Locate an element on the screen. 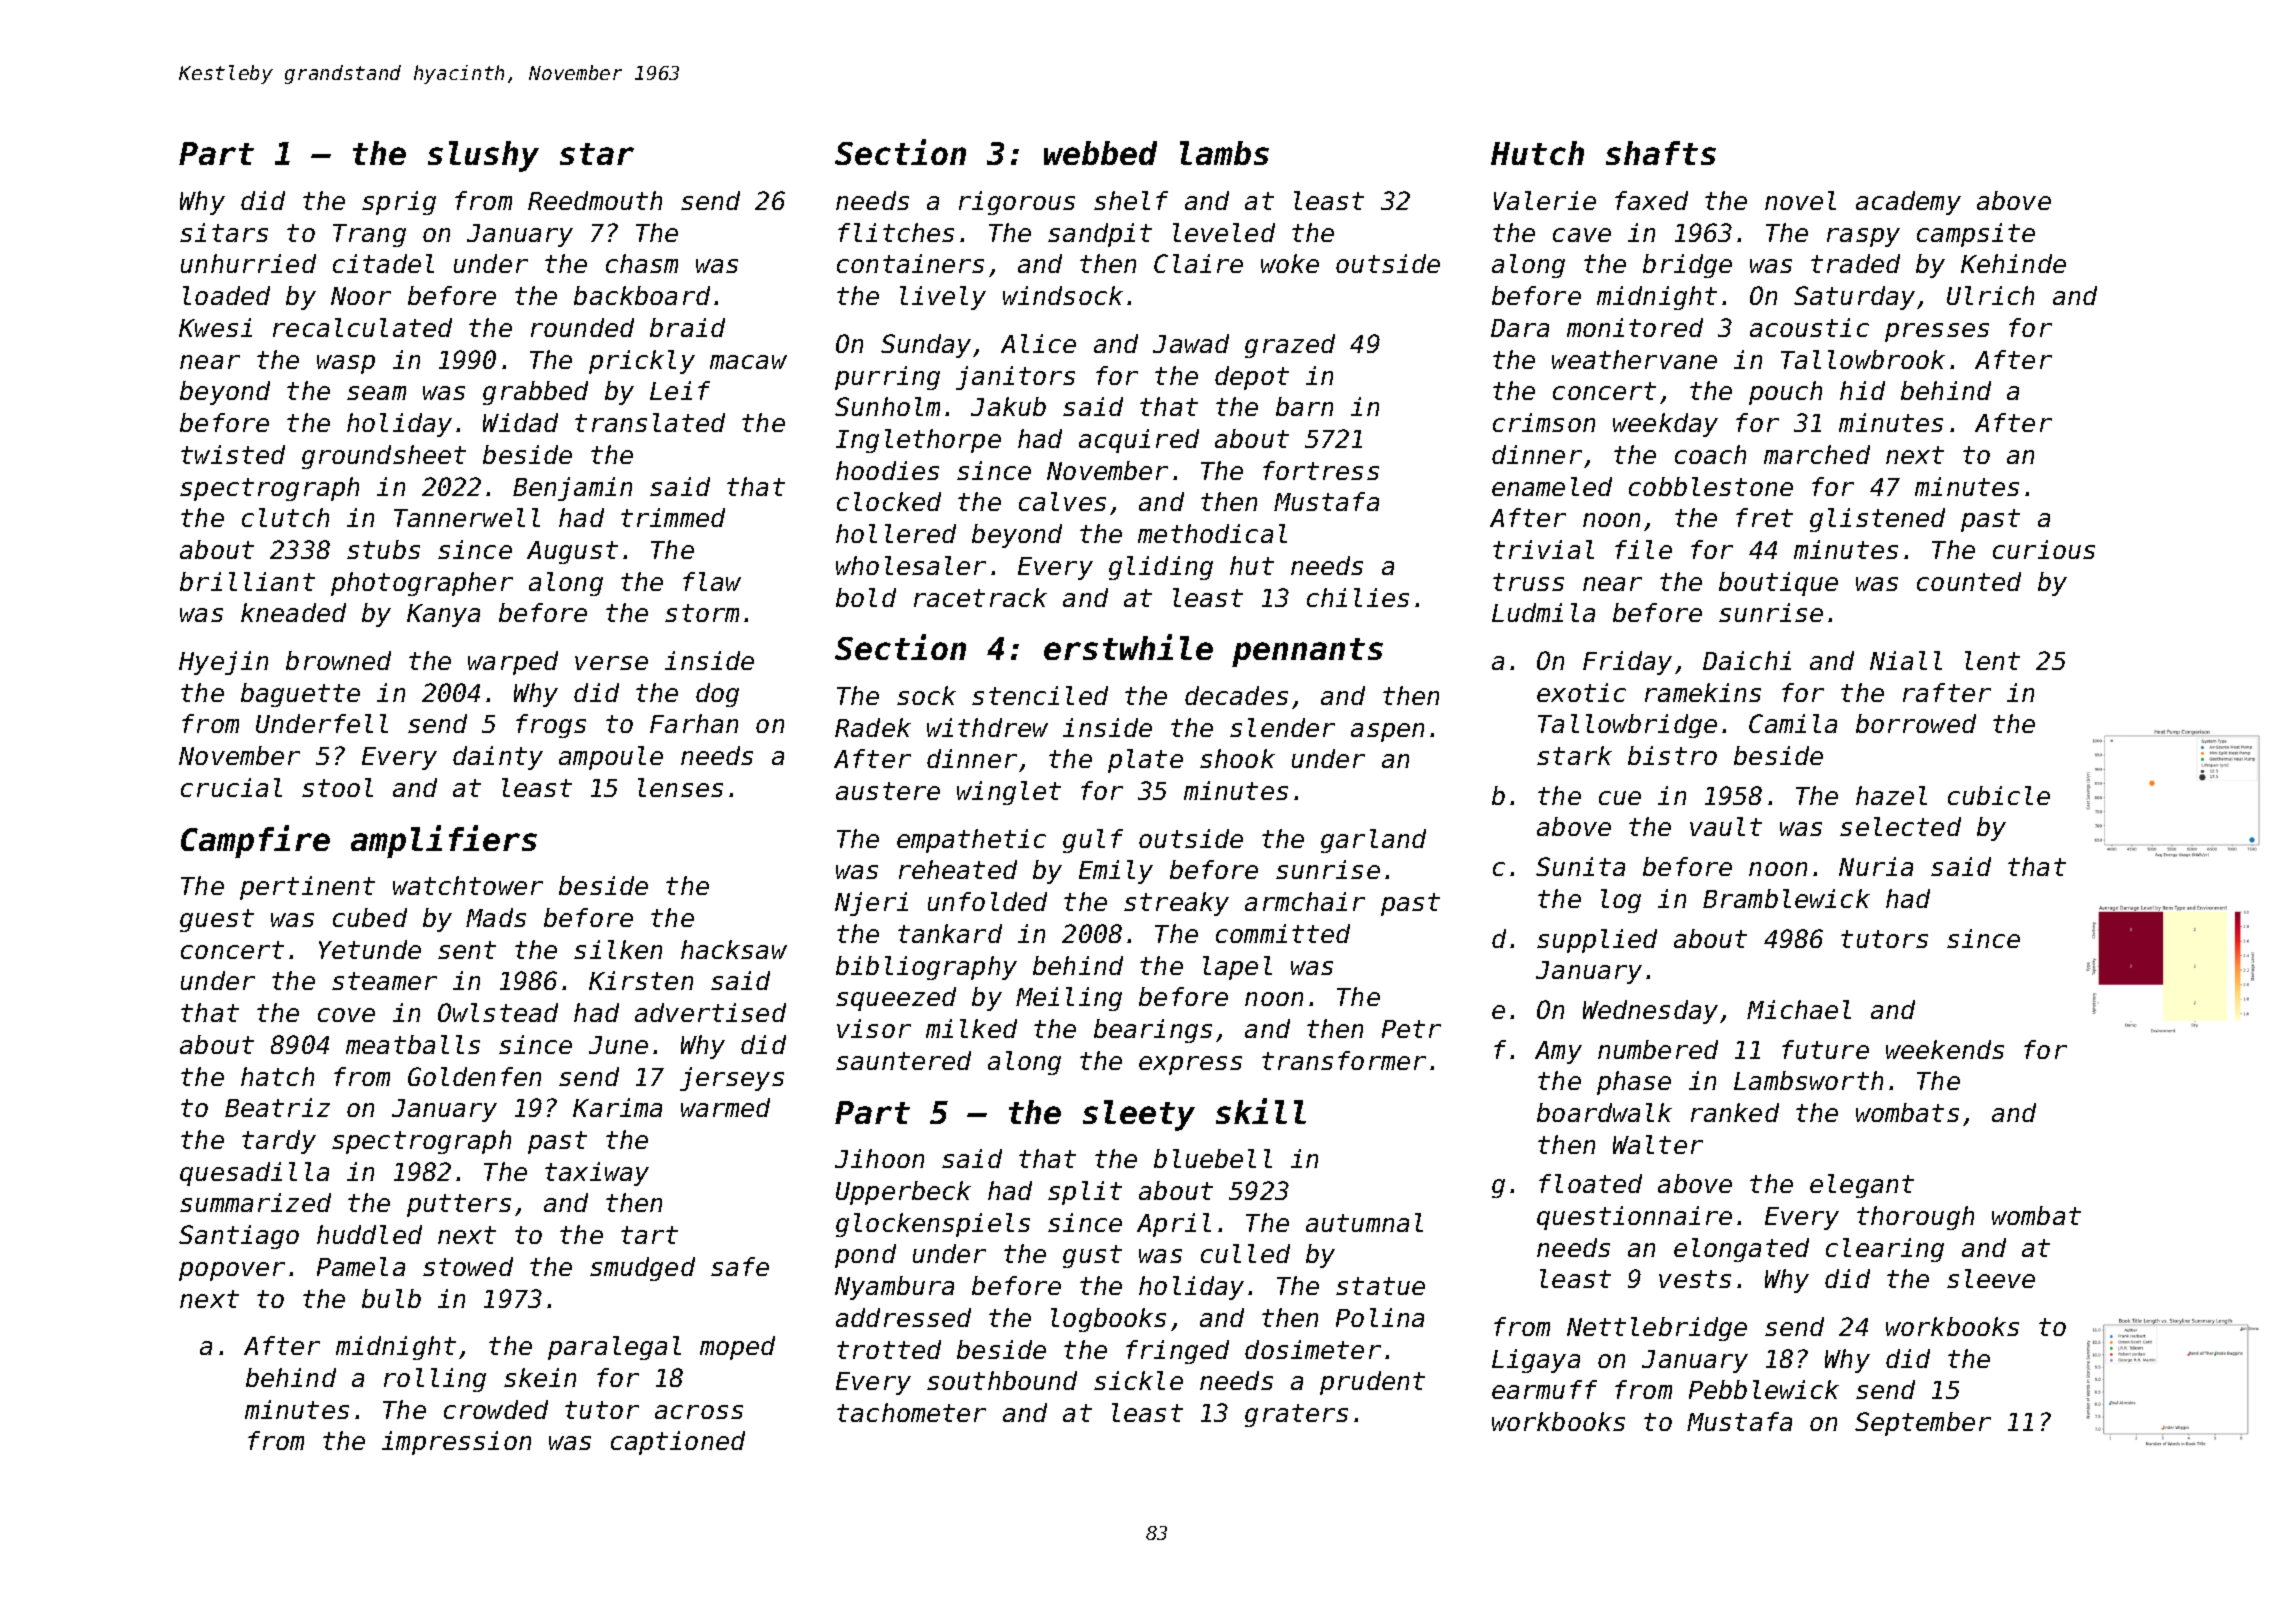 Image resolution: width=2292 pixels, height=1620 pixels. Pebblewick is located at coordinates (1764, 1389).
